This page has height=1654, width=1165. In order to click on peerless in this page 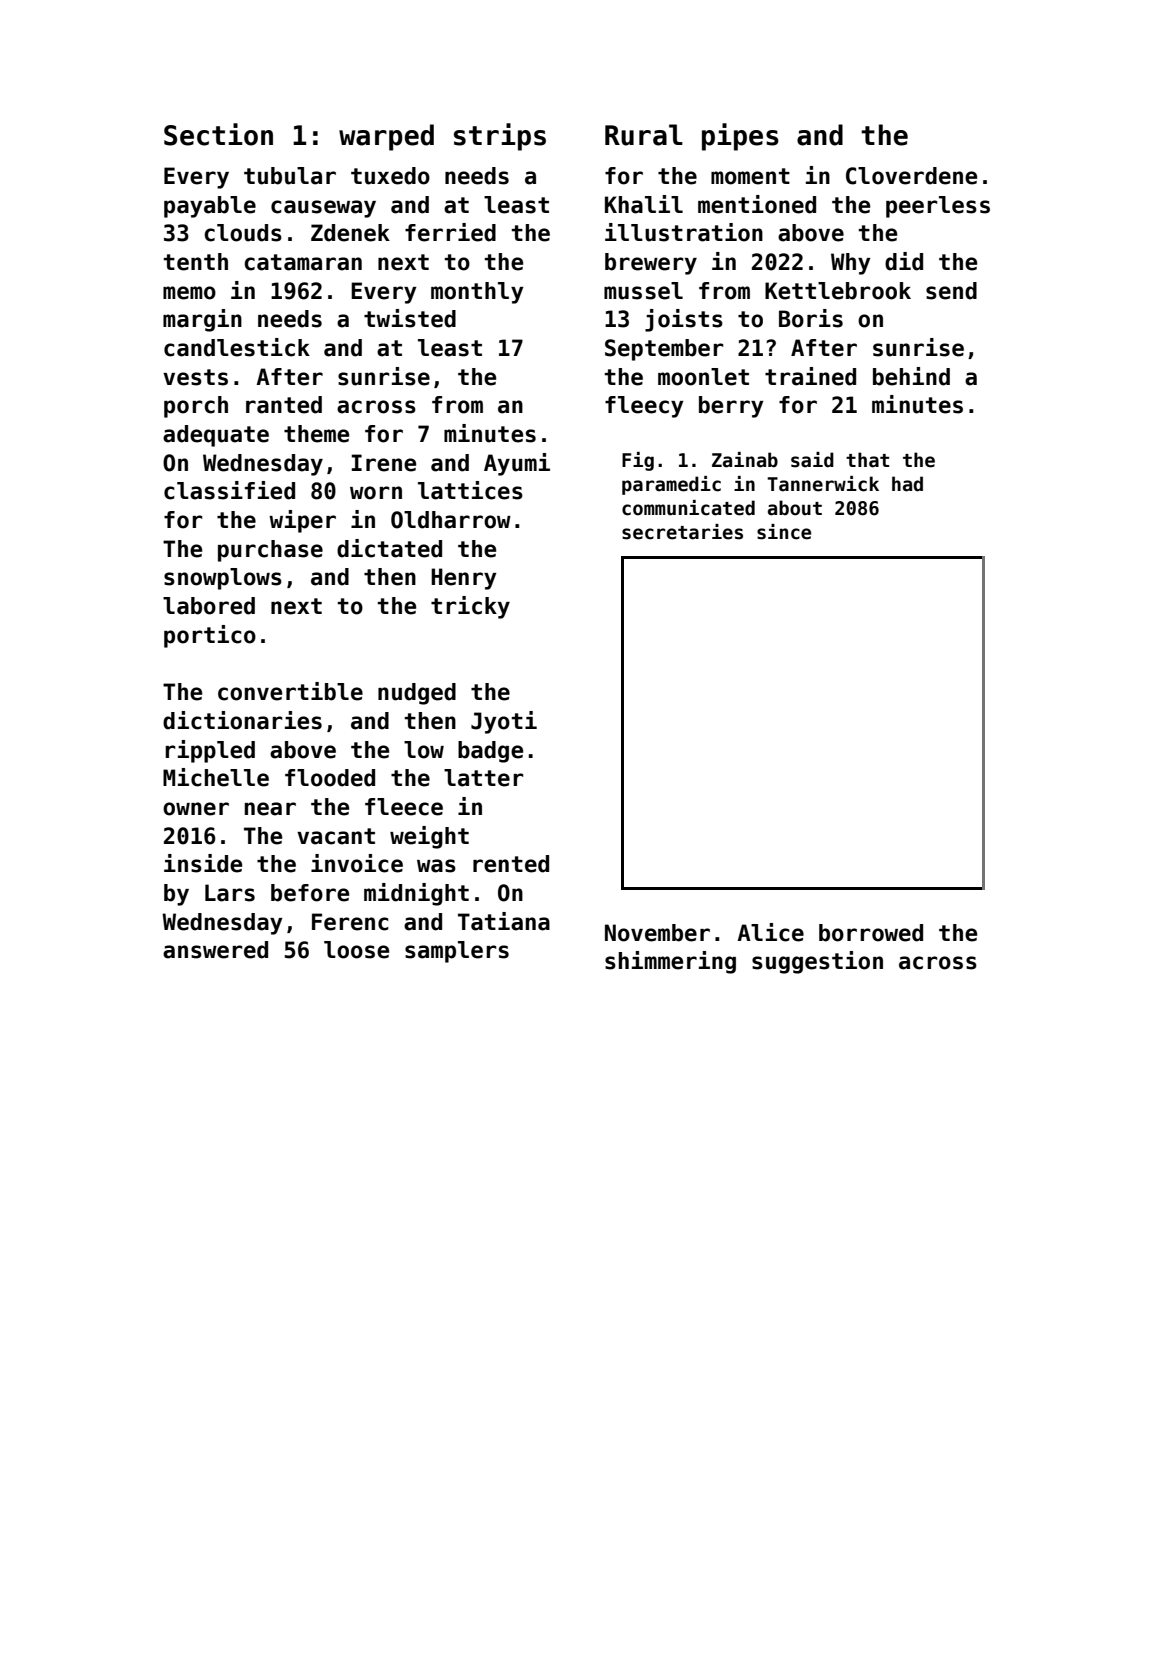, I will do `click(938, 207)`.
